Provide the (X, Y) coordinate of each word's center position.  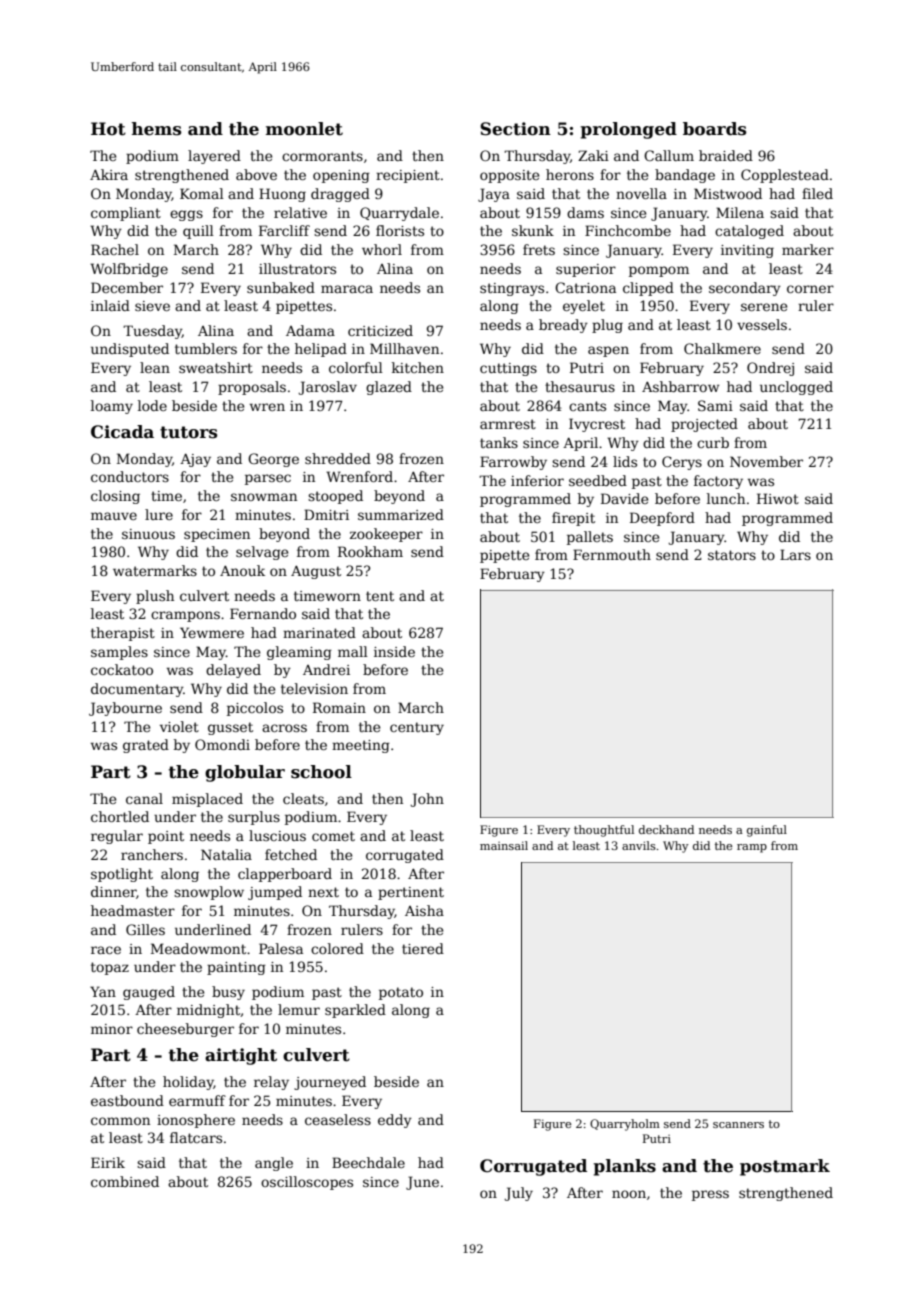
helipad (321, 350)
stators (732, 555)
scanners (738, 1125)
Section (515, 129)
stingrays (512, 289)
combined (125, 1181)
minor (112, 1029)
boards (714, 129)
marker (808, 249)
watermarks (155, 570)
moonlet (304, 129)
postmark (785, 1167)
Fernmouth (612, 554)
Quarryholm (625, 1125)
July (518, 1194)
